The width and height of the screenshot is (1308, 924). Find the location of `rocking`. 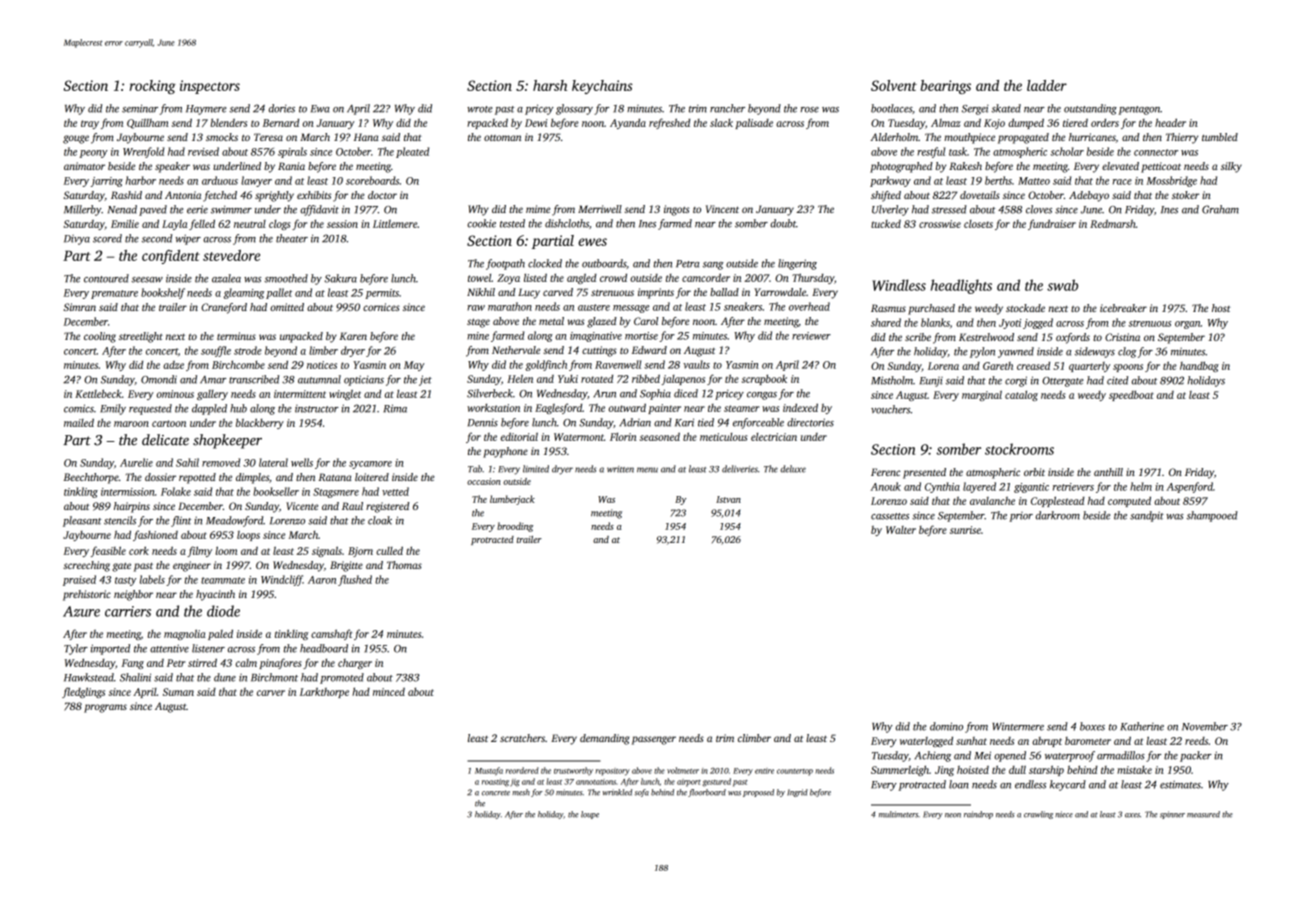

rocking is located at coordinates (153, 87).
